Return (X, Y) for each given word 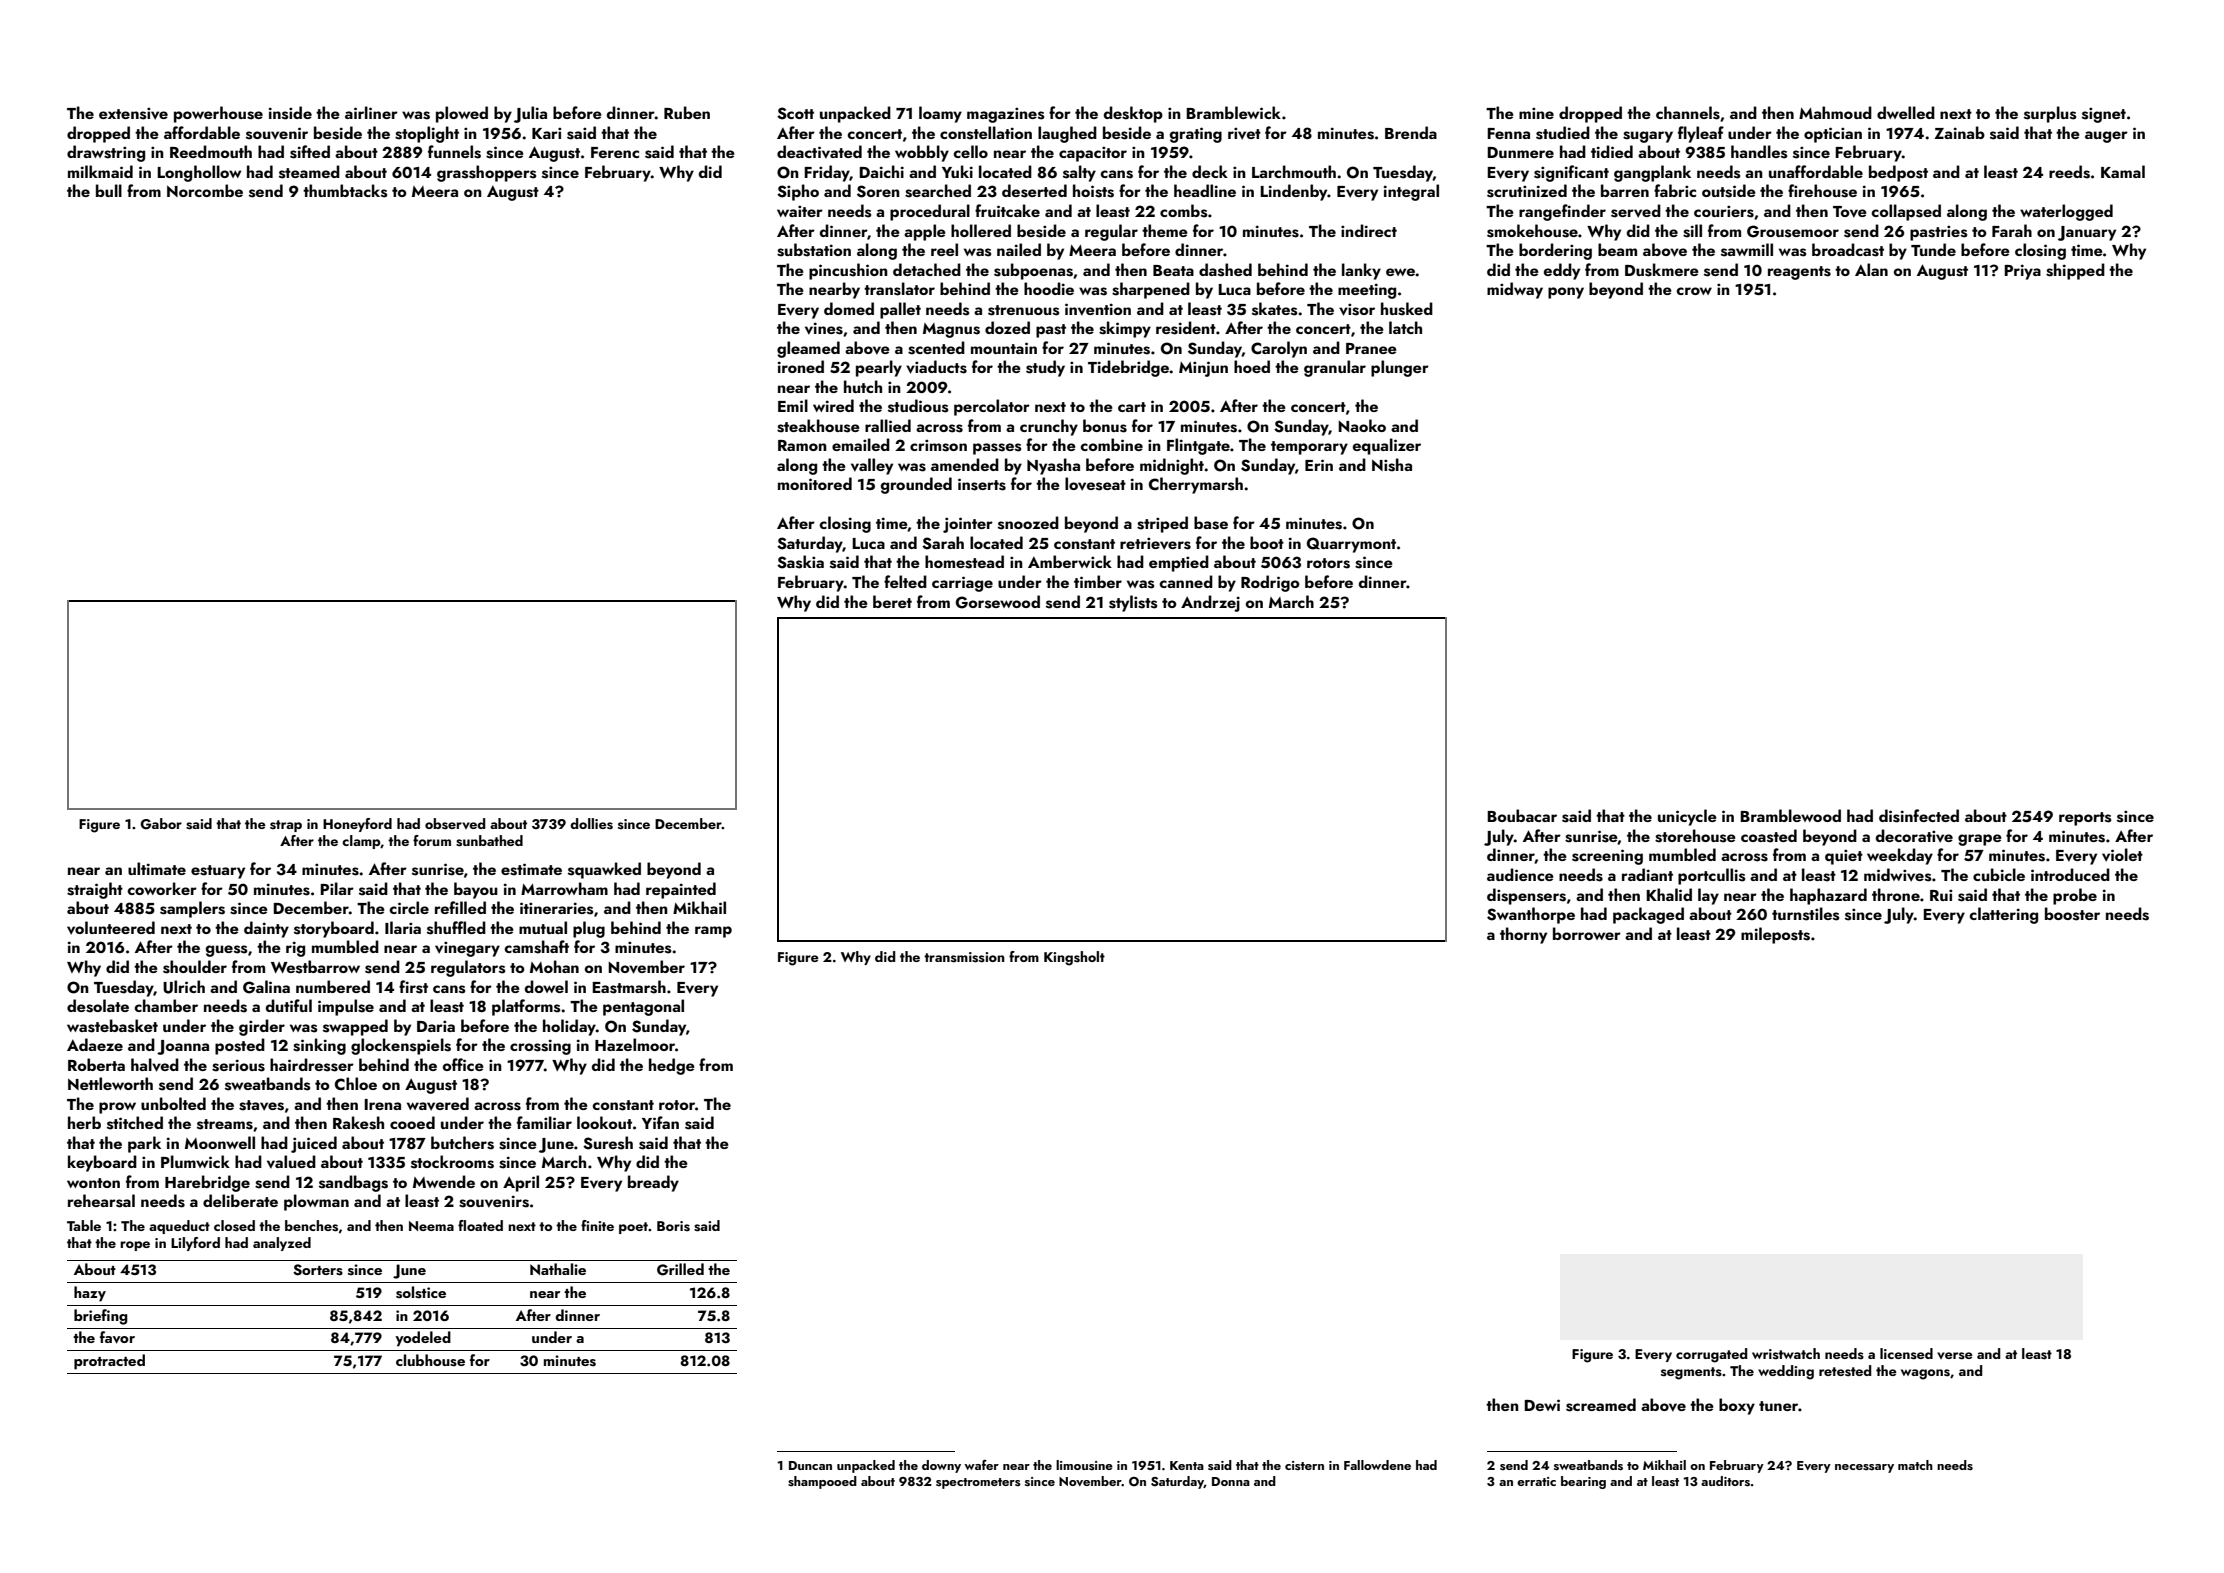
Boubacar (1522, 815)
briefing (101, 1317)
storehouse (1695, 836)
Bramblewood (1790, 815)
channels (1688, 113)
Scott (795, 113)
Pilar (337, 888)
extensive (133, 113)
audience (1520, 874)
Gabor (161, 824)
